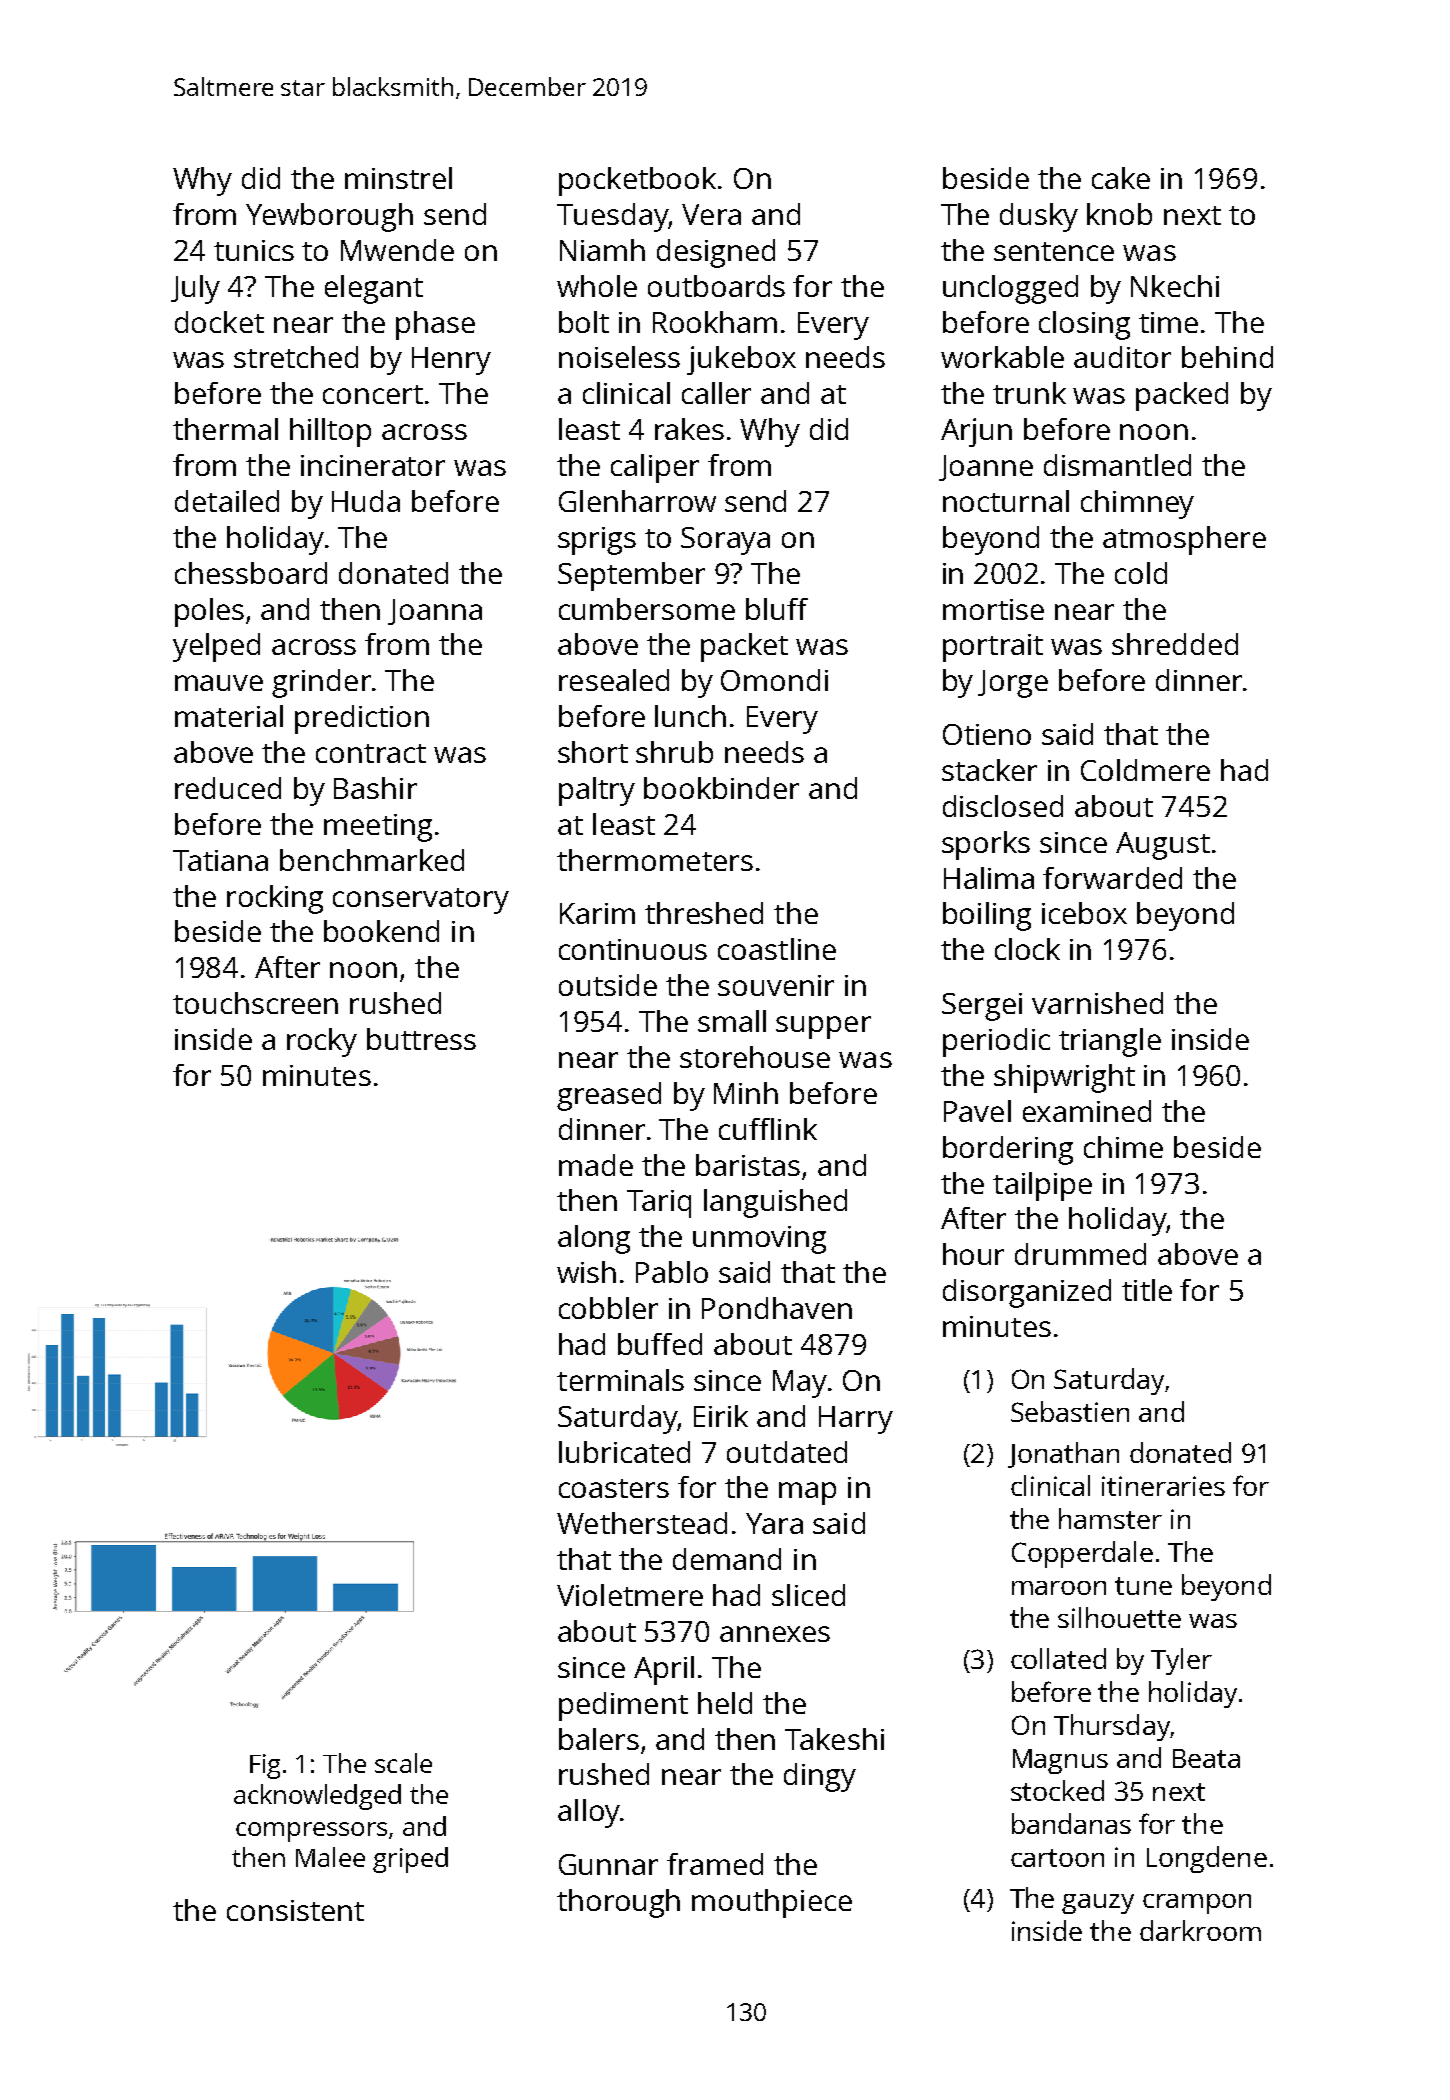 This screenshot has width=1450, height=2100. I want to click on pocketbook, so click(637, 181).
